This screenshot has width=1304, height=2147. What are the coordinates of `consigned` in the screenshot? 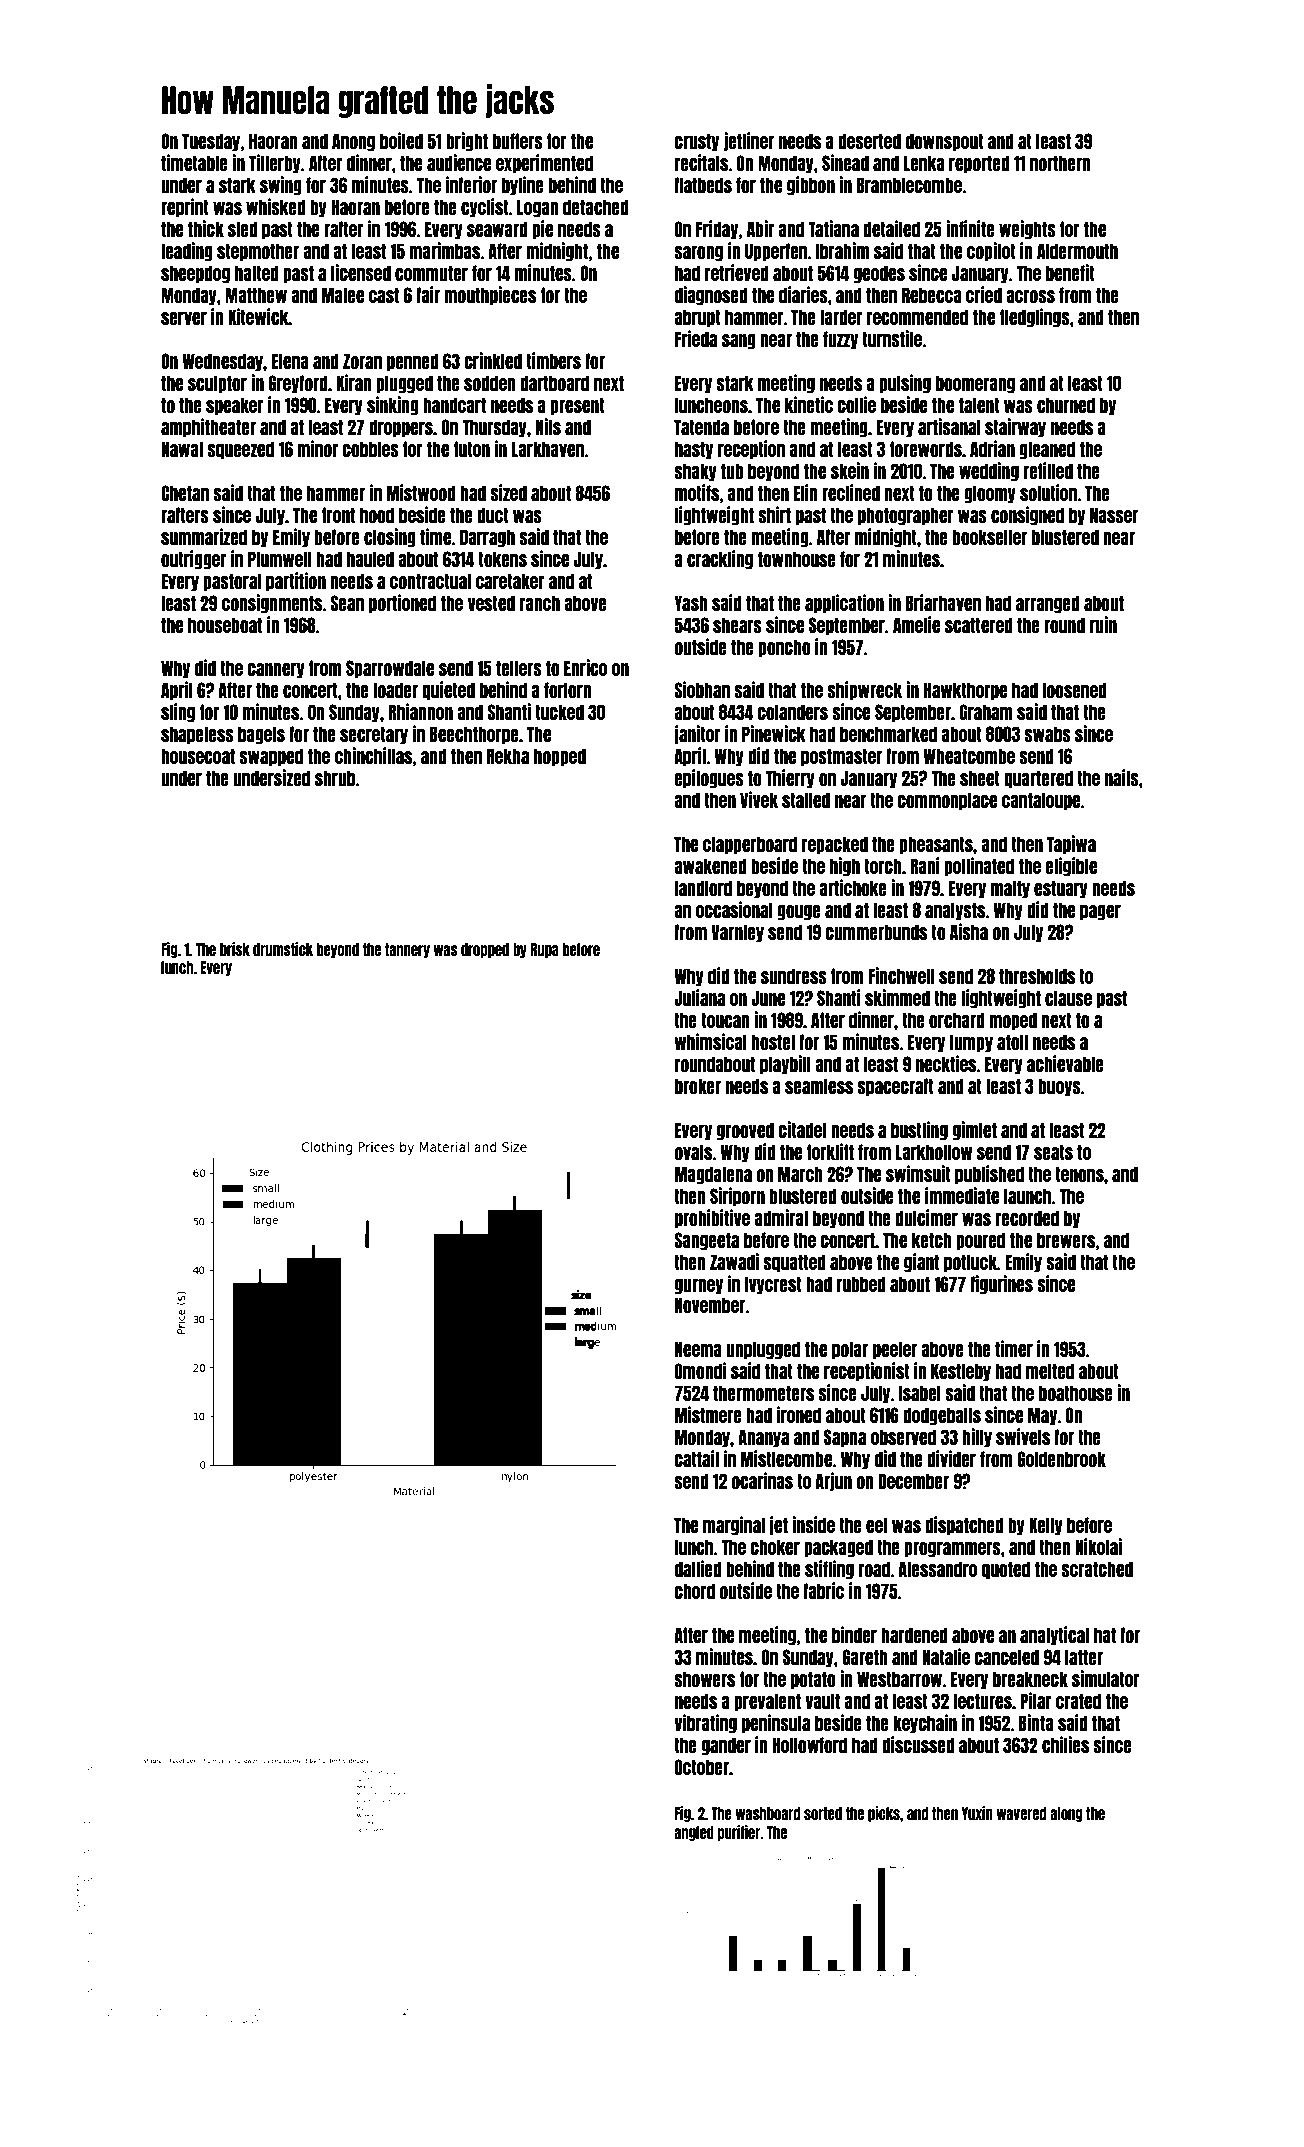 It's located at (1027, 515).
